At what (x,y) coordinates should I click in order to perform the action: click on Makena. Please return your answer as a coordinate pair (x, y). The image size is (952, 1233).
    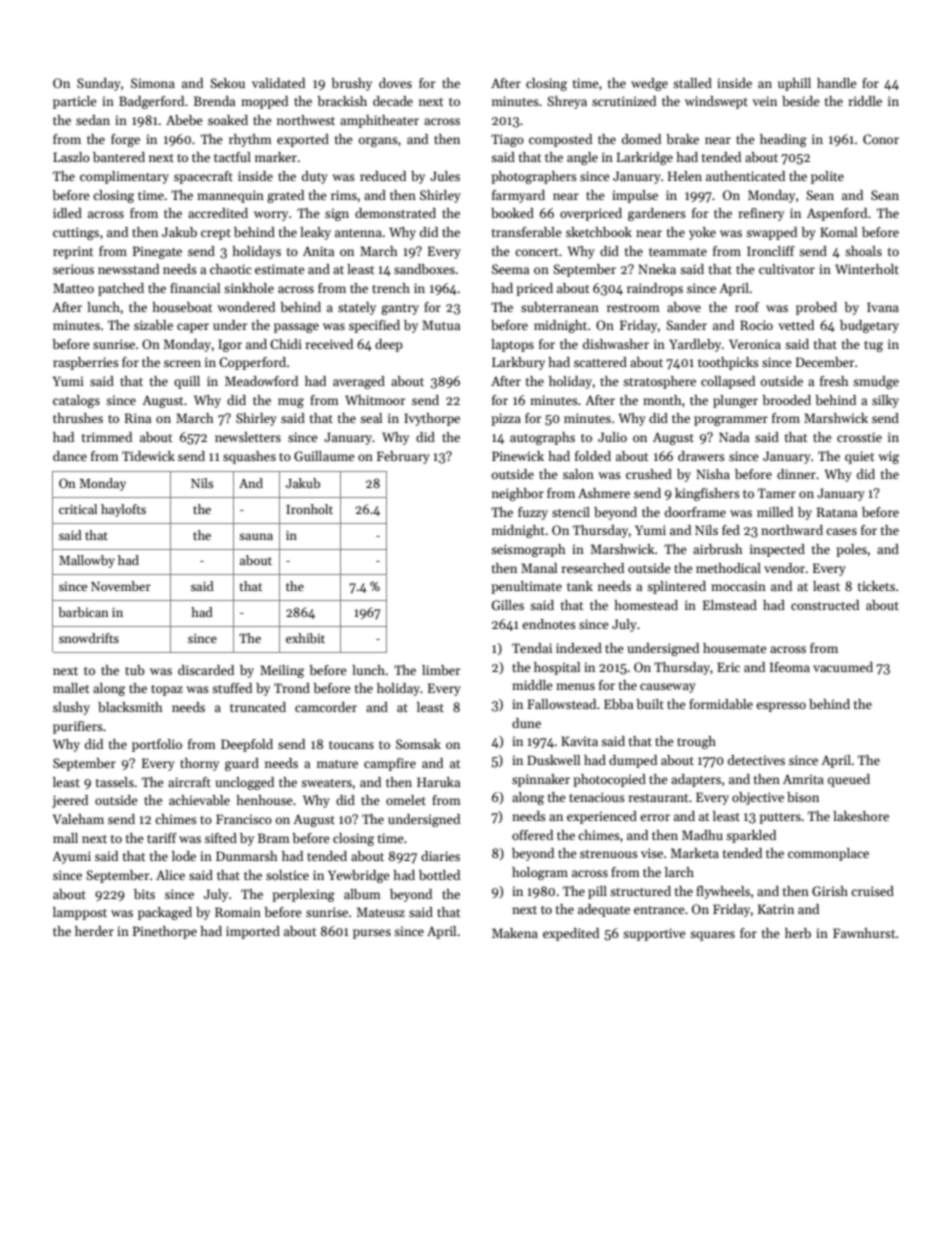
    Looking at the image, I should click on (515, 933).
